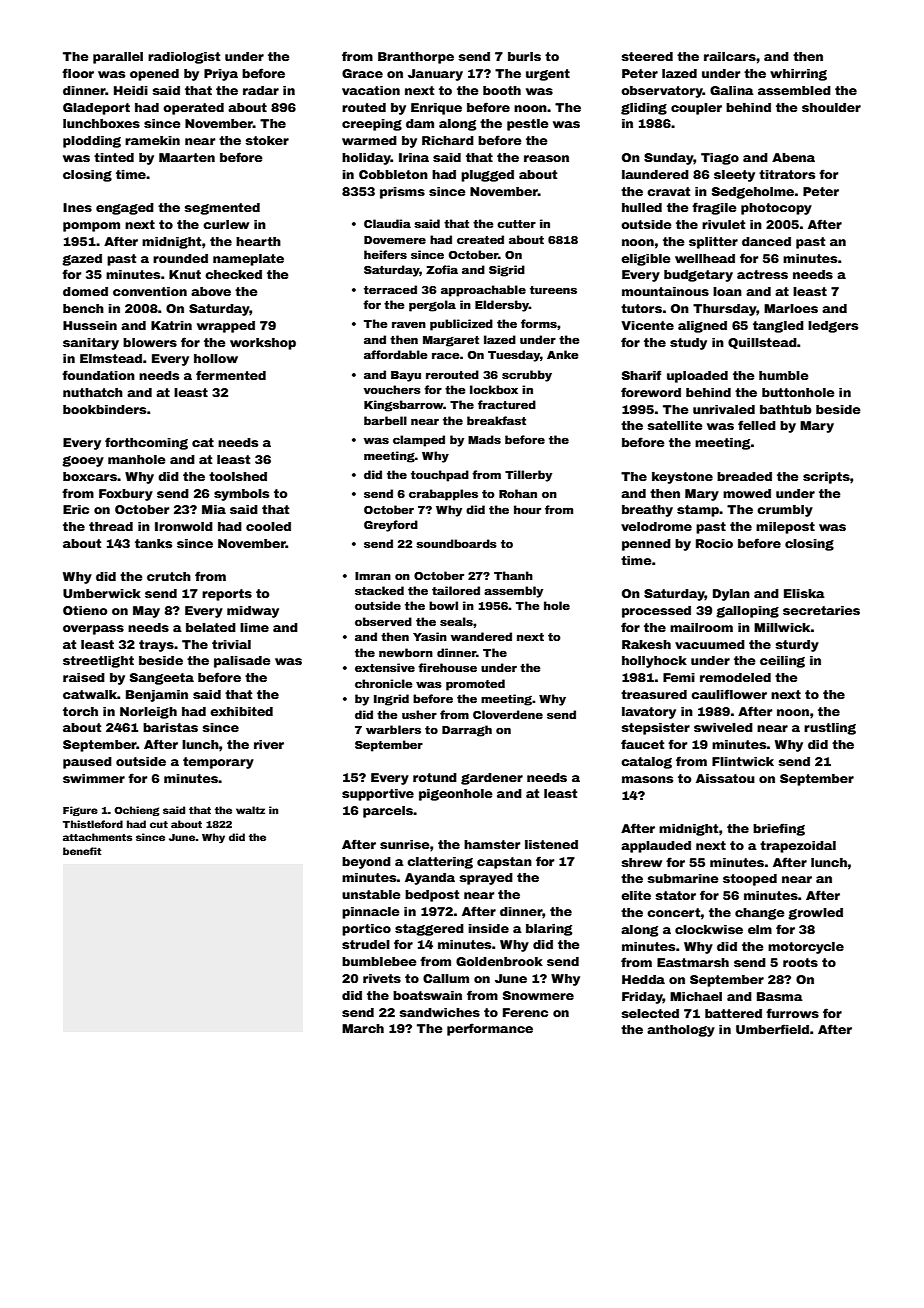 The height and width of the document is (1308, 924). What do you see at coordinates (646, 260) in the document?
I see `eligible` at bounding box center [646, 260].
